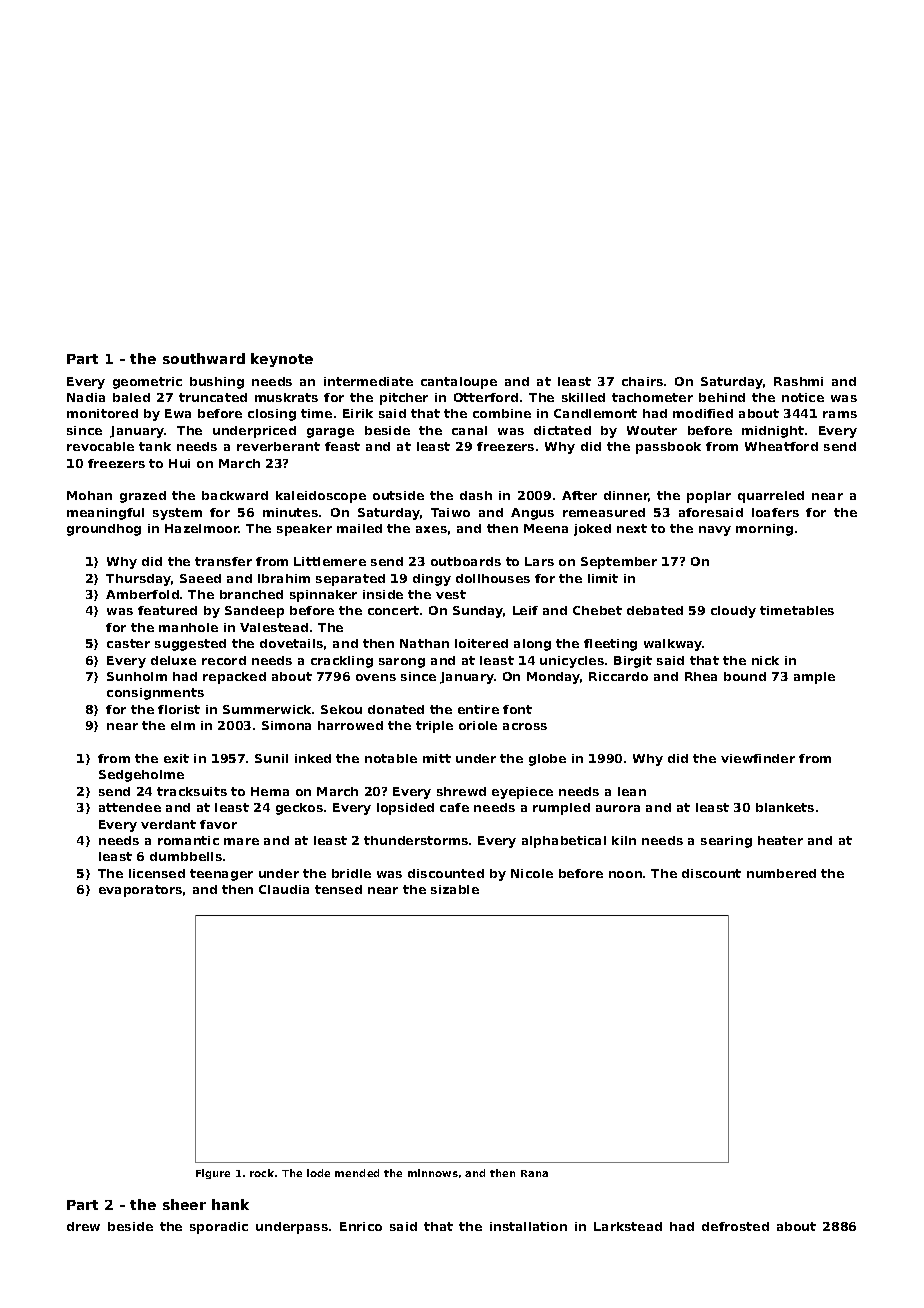 This document has width=924, height=1308. What do you see at coordinates (204, 358) in the document?
I see `southward` at bounding box center [204, 358].
